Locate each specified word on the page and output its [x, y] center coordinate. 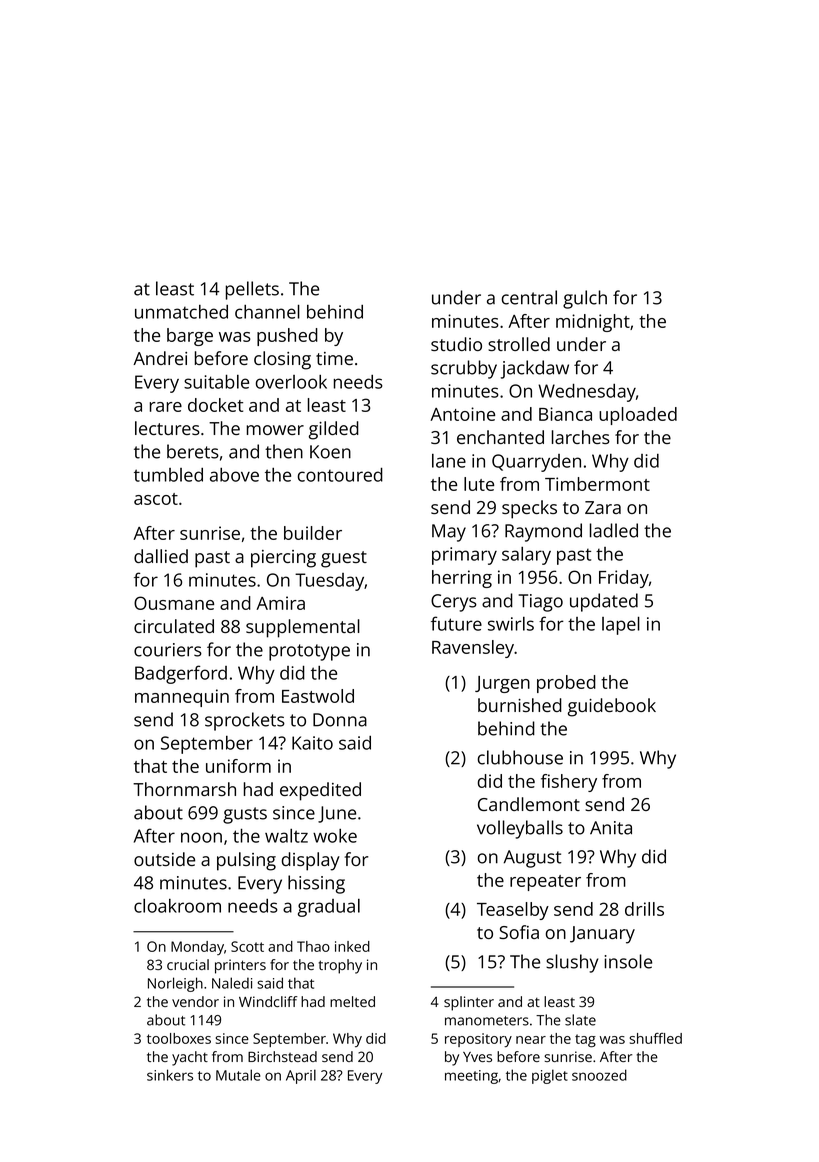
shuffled [656, 1038]
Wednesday [587, 393]
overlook [291, 382]
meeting [471, 1077]
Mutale [238, 1075]
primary [464, 556]
